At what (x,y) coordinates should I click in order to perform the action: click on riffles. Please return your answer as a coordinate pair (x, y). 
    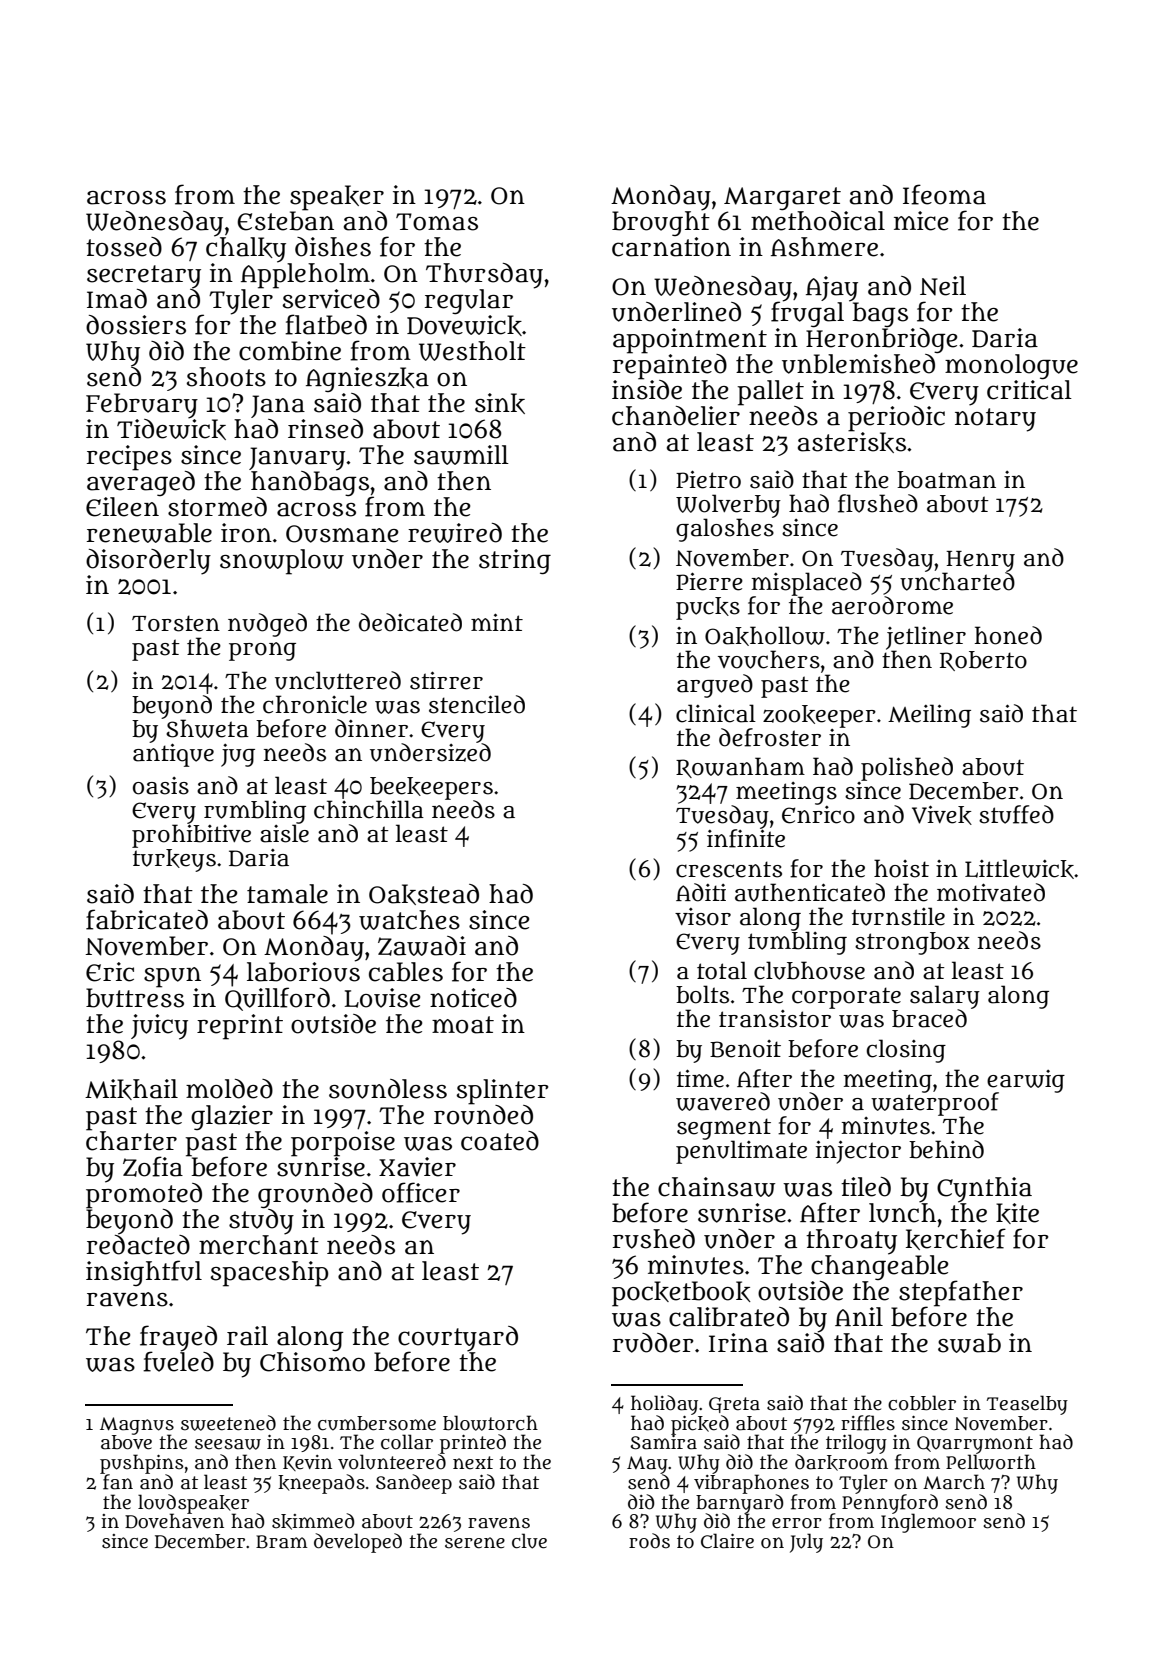
    Looking at the image, I should click on (868, 1423).
